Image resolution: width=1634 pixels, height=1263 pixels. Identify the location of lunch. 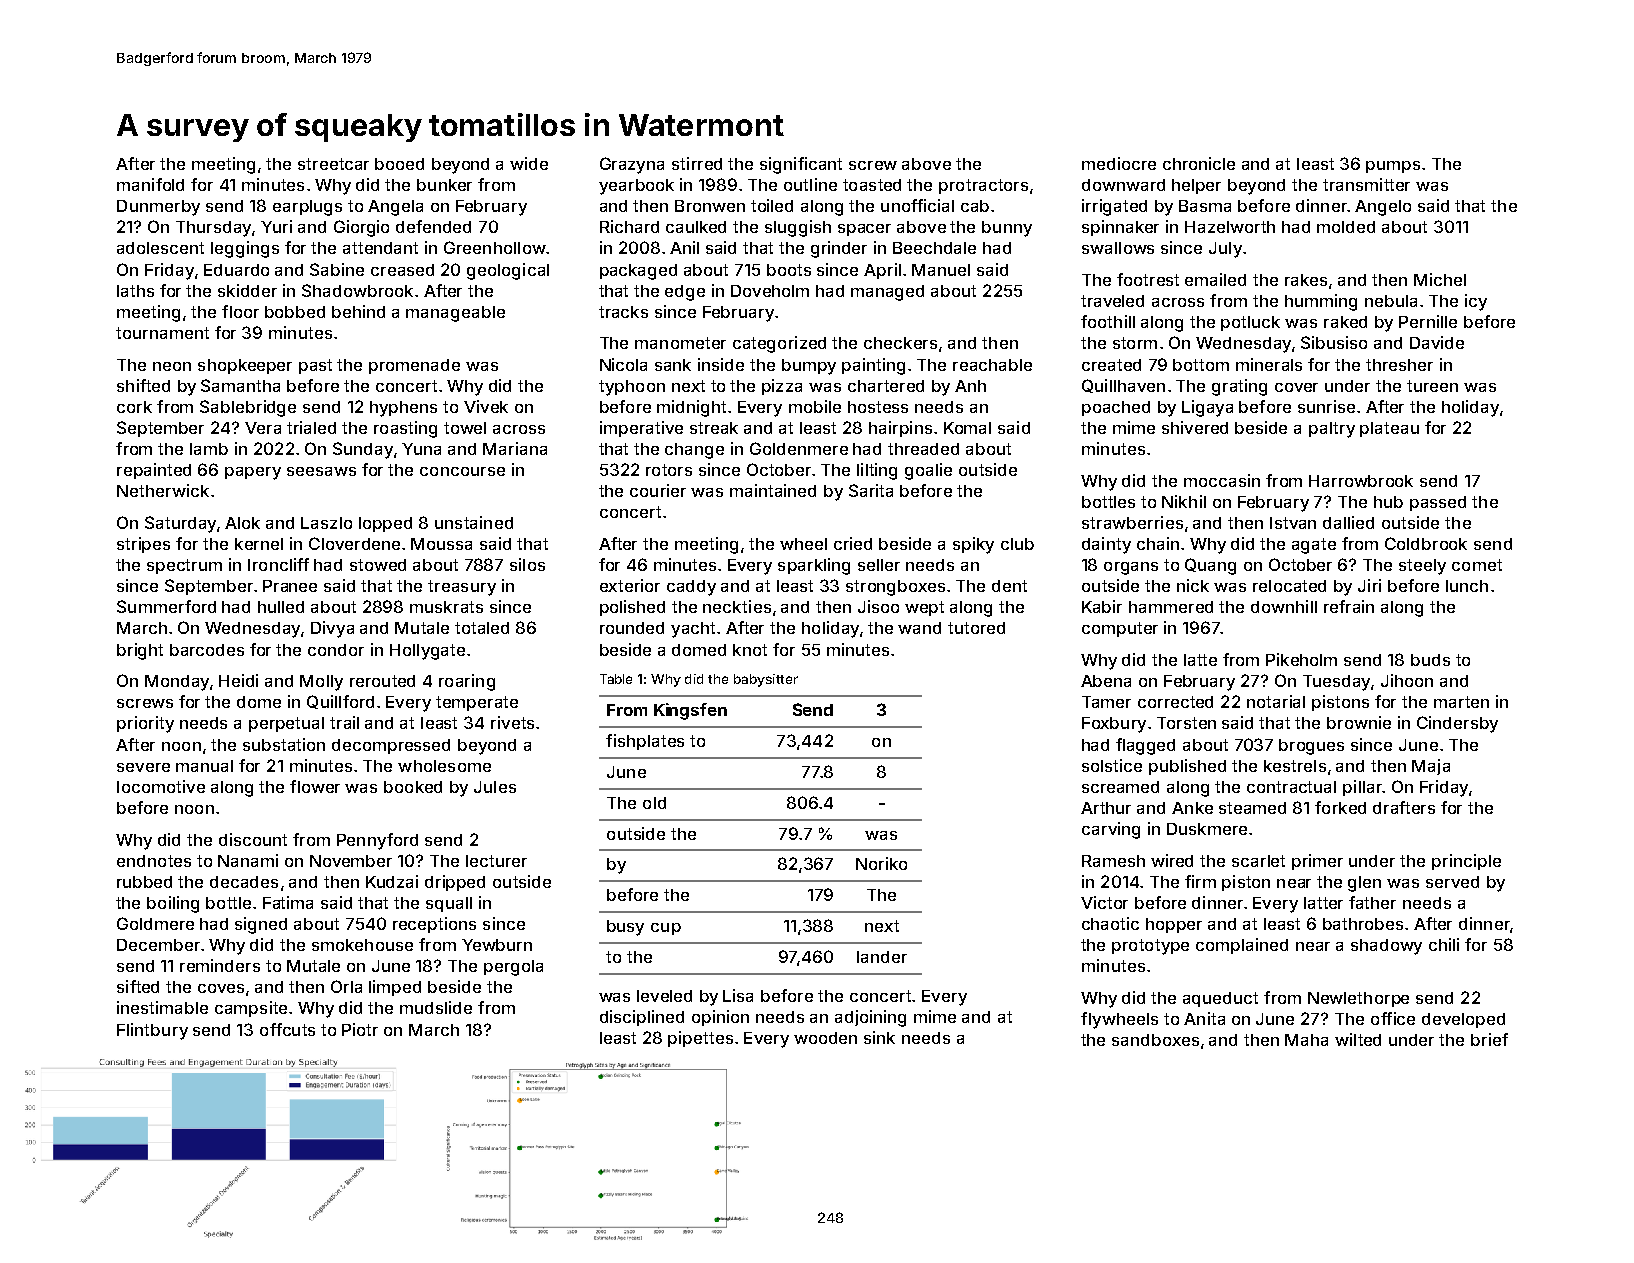
(1467, 586).
